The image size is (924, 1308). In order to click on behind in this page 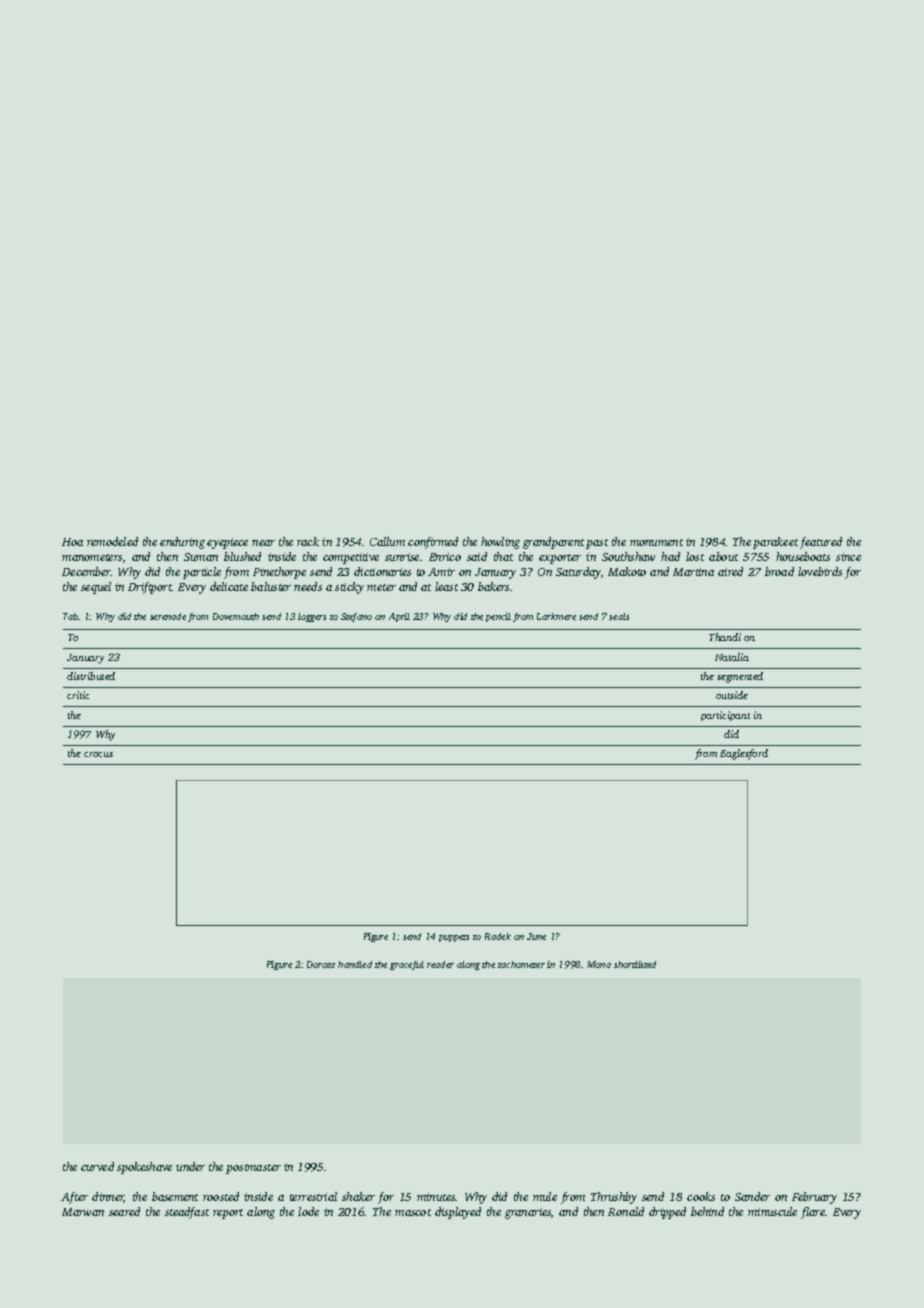, I will do `click(707, 1211)`.
